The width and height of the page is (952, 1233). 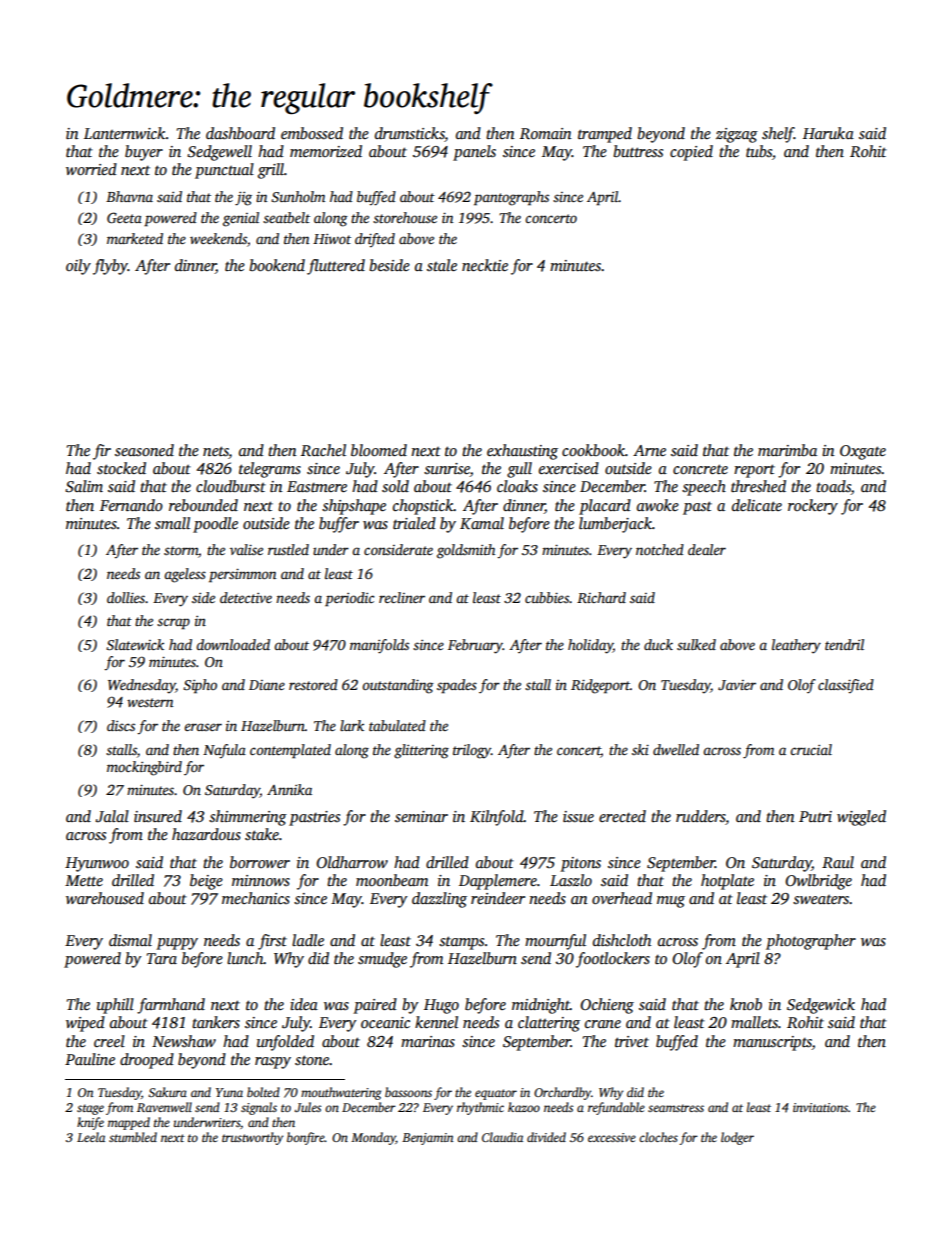 What do you see at coordinates (184, 1041) in the page?
I see `Newshaw` at bounding box center [184, 1041].
